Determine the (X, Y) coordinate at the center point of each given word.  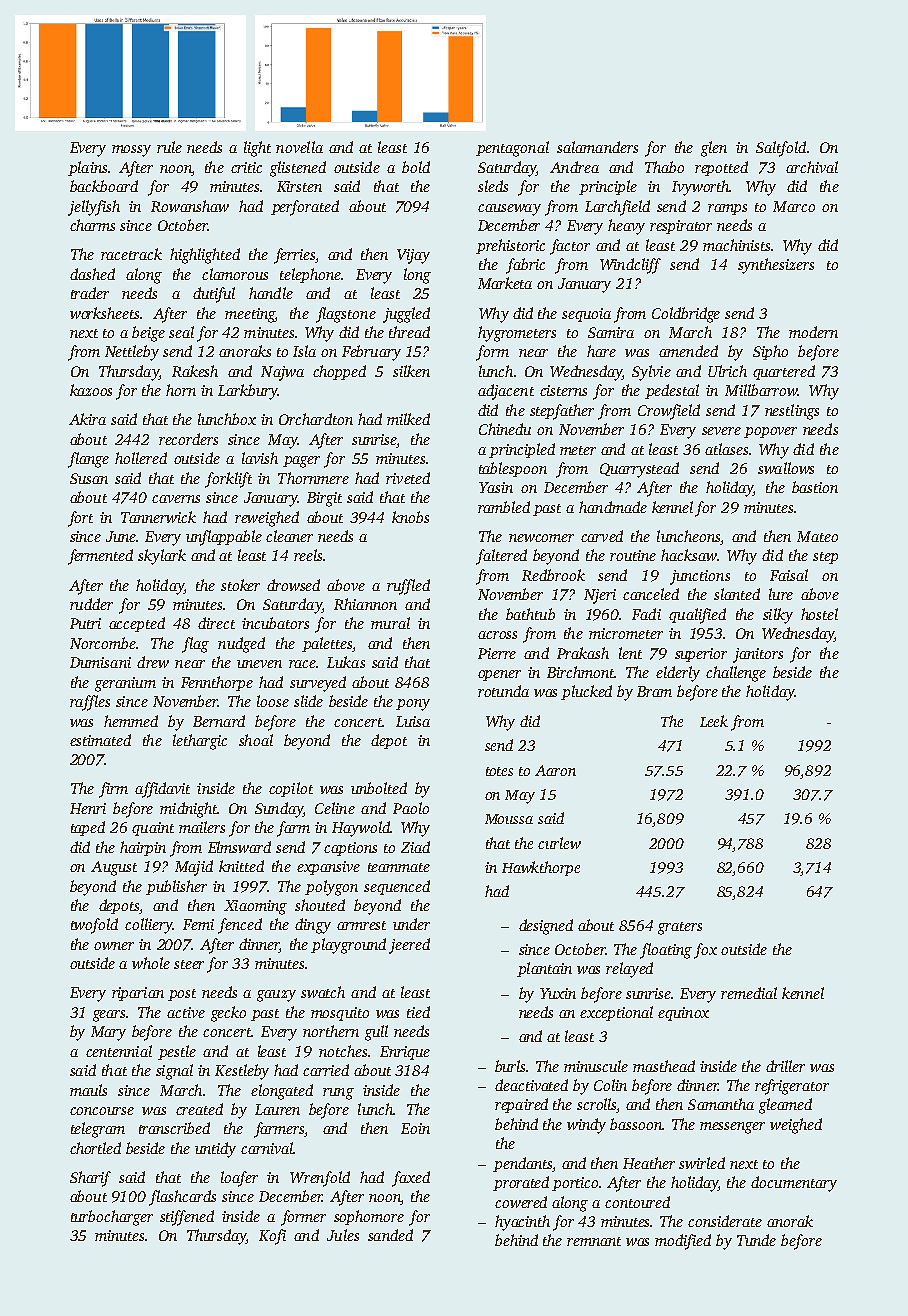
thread (409, 332)
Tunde (756, 1240)
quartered (784, 372)
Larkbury (248, 392)
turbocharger (112, 1218)
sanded (390, 1235)
